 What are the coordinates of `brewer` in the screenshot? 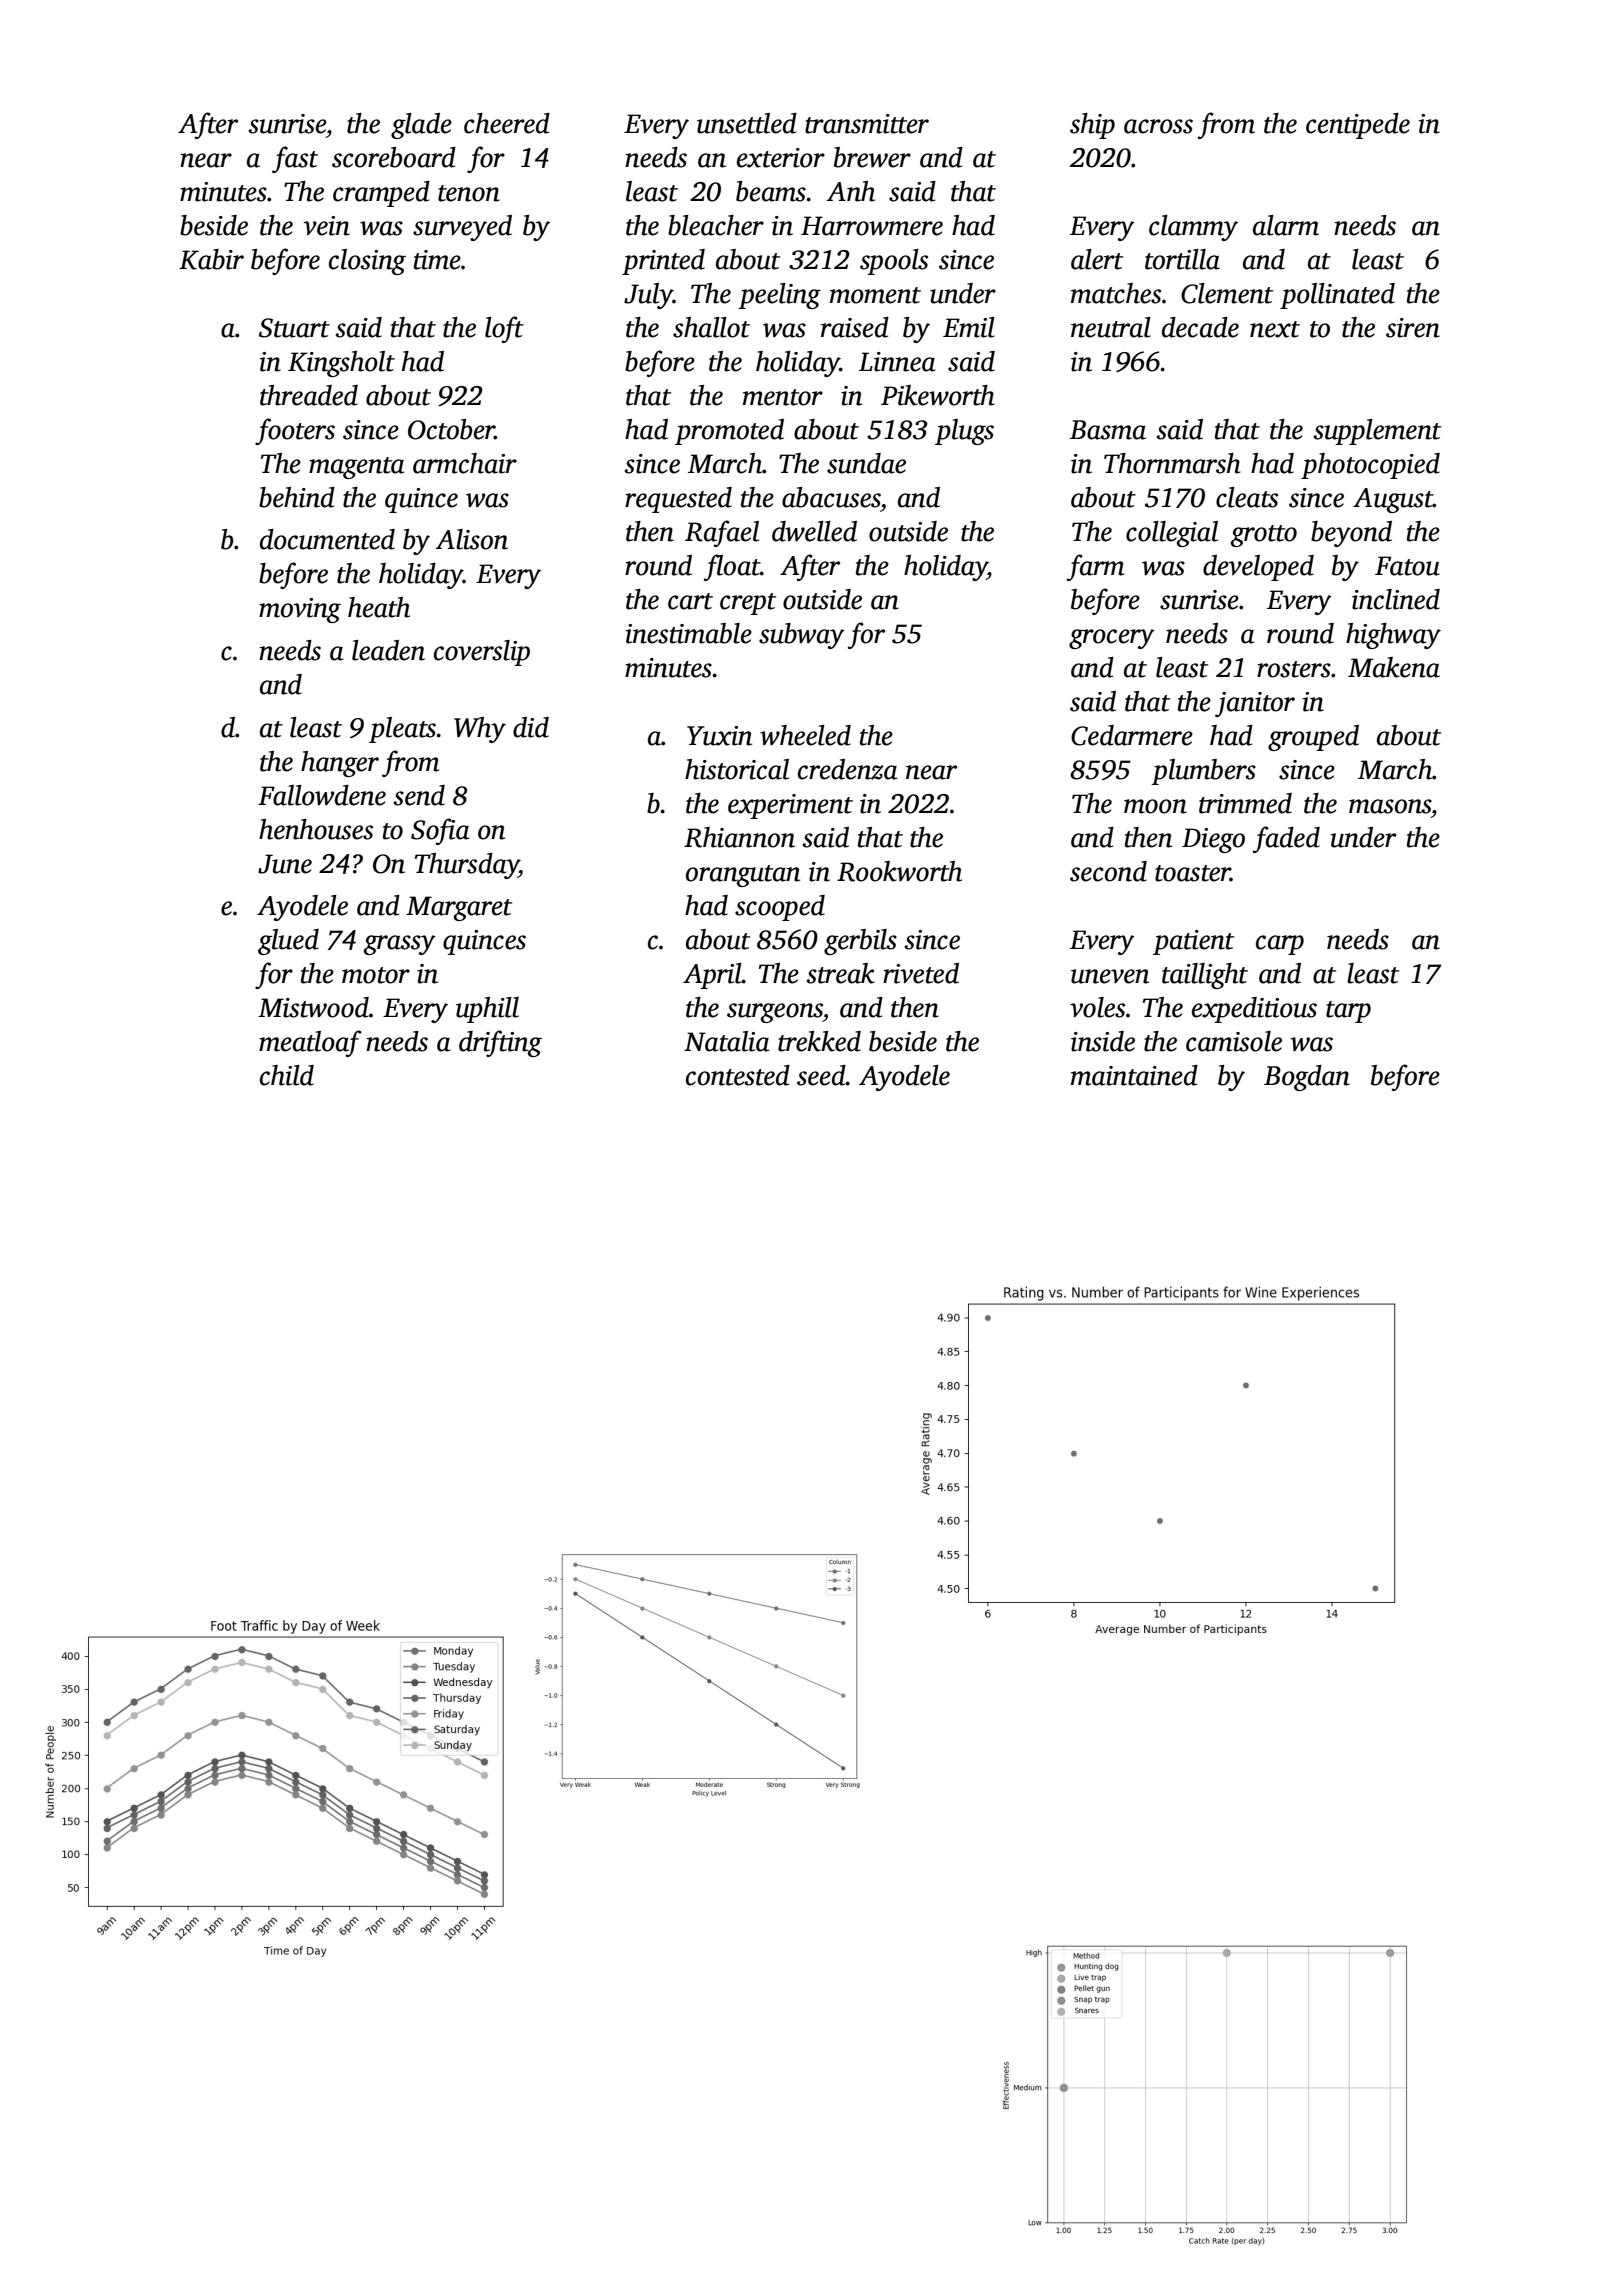 It's located at (872, 157).
